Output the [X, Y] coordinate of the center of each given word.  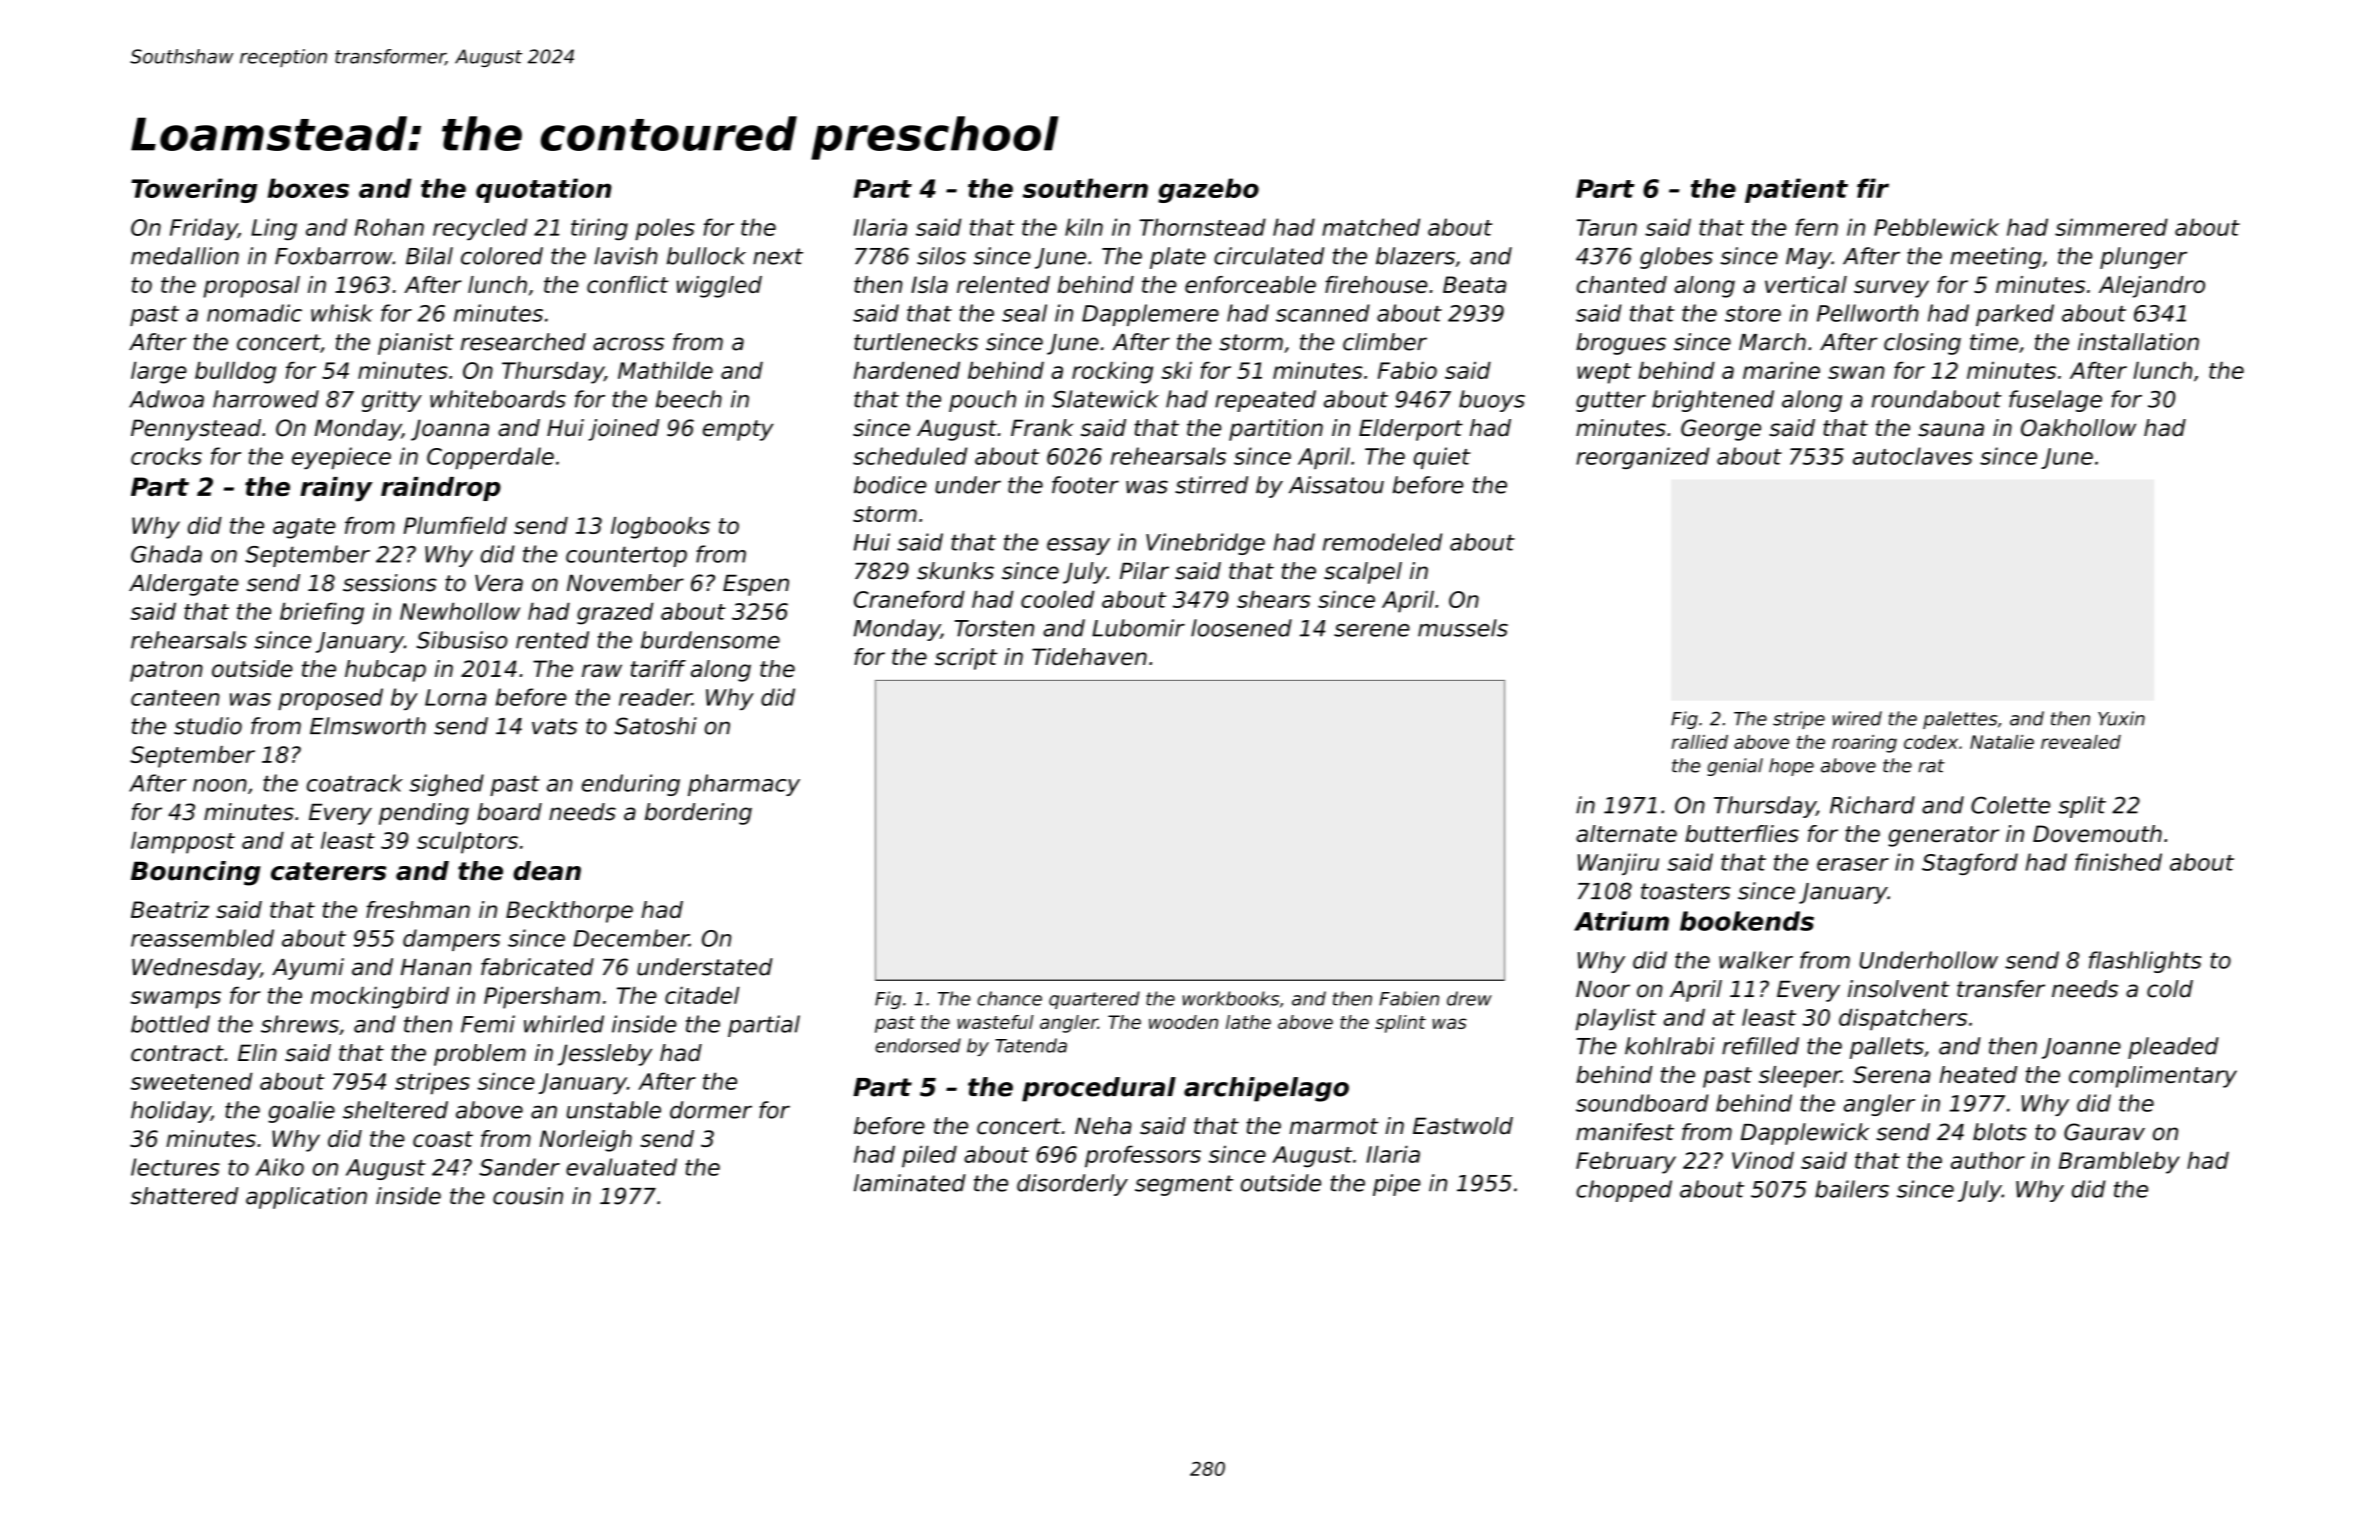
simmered [2111, 227]
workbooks [1231, 998]
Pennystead [196, 430]
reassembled [202, 938]
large [159, 373]
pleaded [2173, 1048]
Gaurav [2104, 1132]
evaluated [621, 1167]
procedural [1099, 1089]
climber [1385, 342]
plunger [2143, 258]
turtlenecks [916, 342]
